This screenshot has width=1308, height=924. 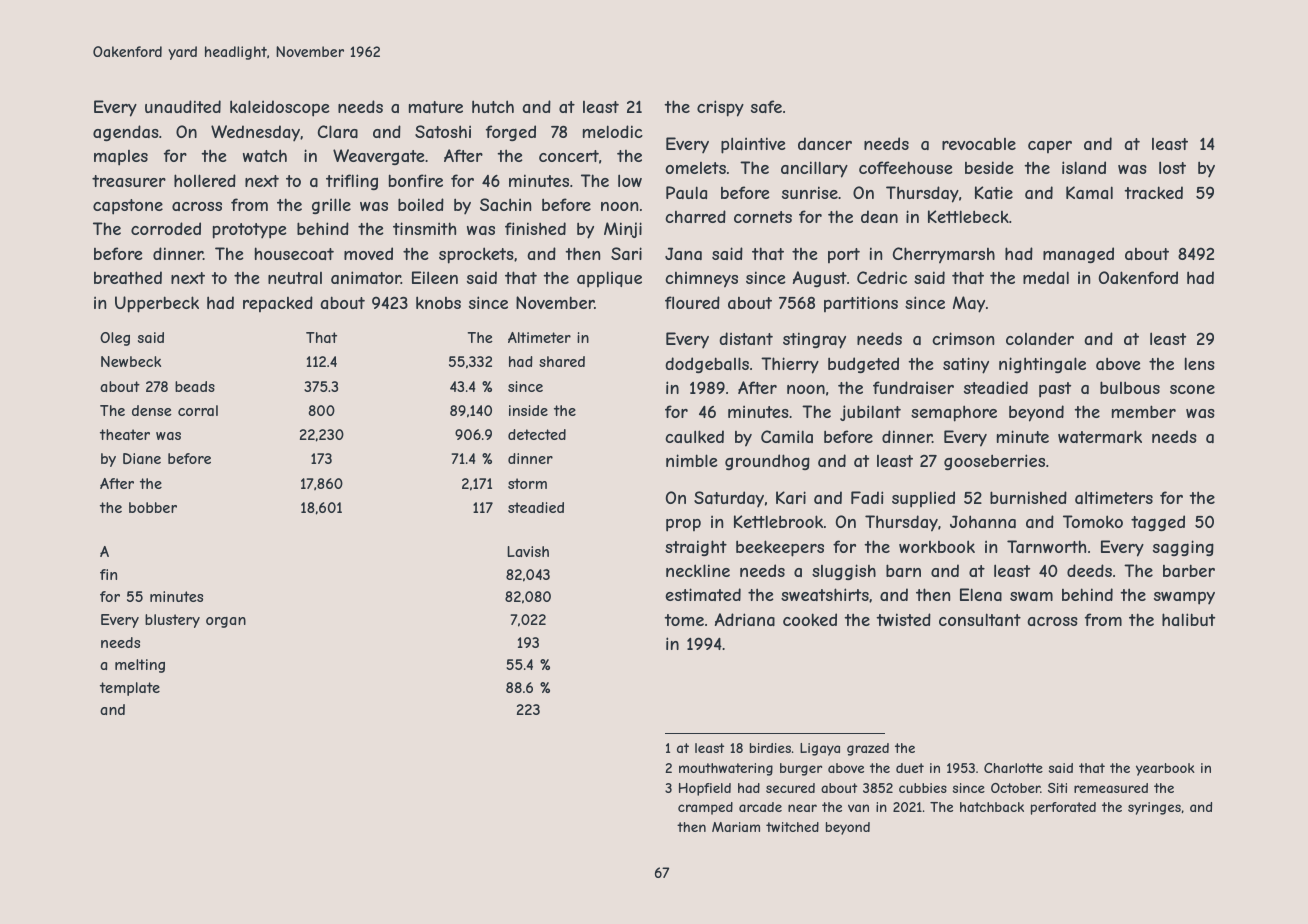 What do you see at coordinates (153, 507) in the screenshot?
I see `bobber` at bounding box center [153, 507].
